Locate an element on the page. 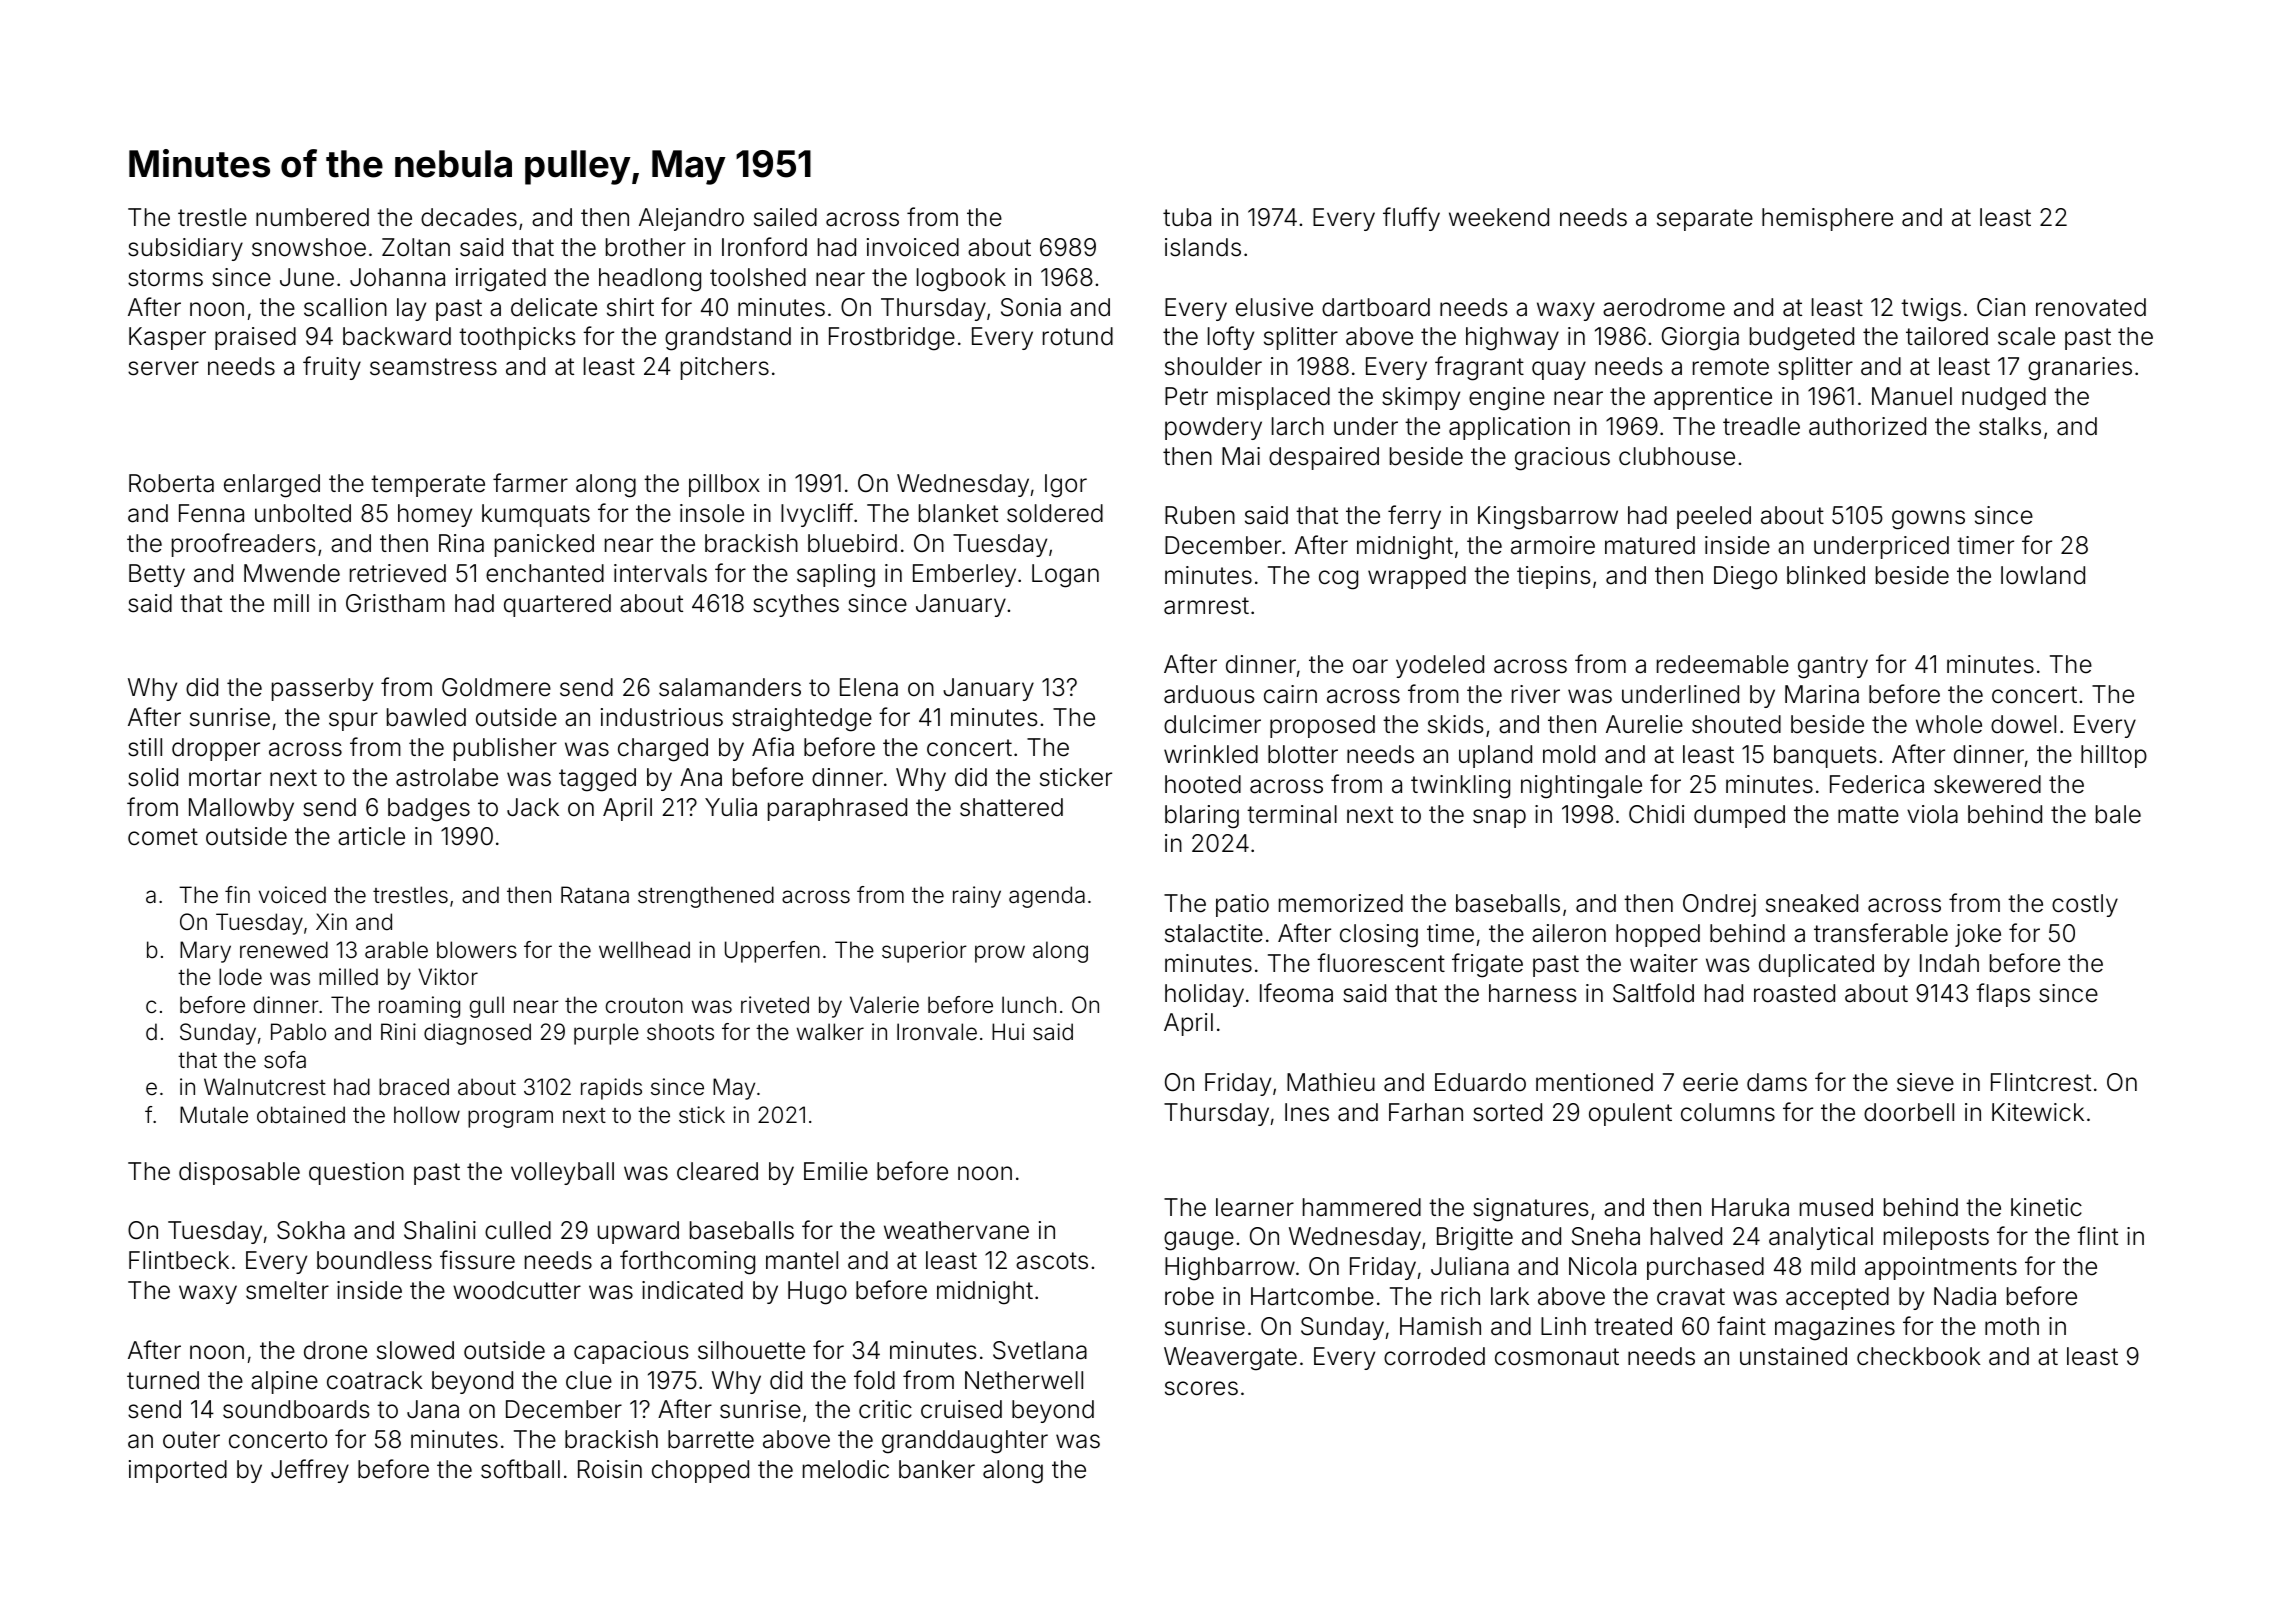  turned is located at coordinates (163, 1380).
